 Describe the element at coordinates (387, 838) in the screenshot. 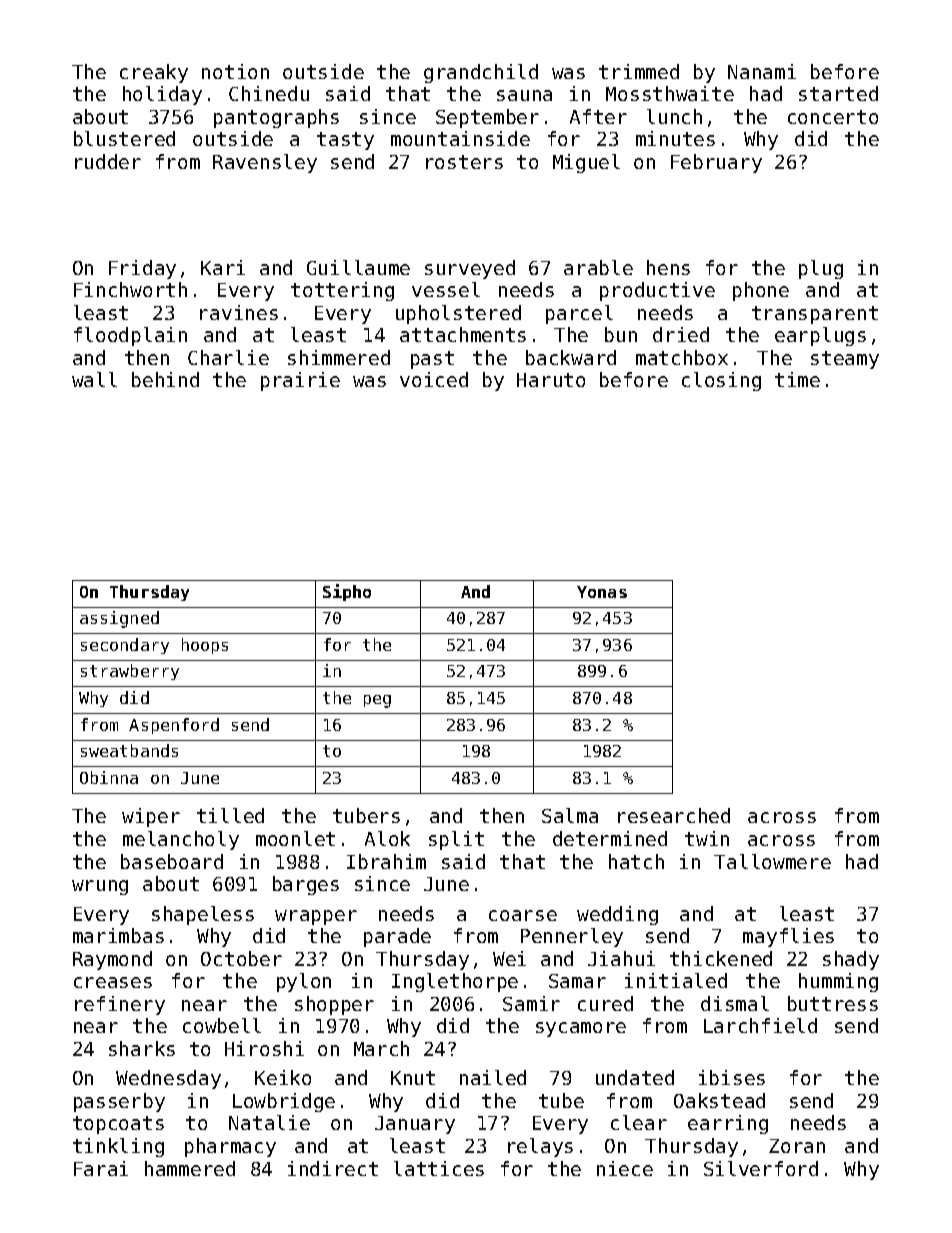

I see `Alok` at that location.
